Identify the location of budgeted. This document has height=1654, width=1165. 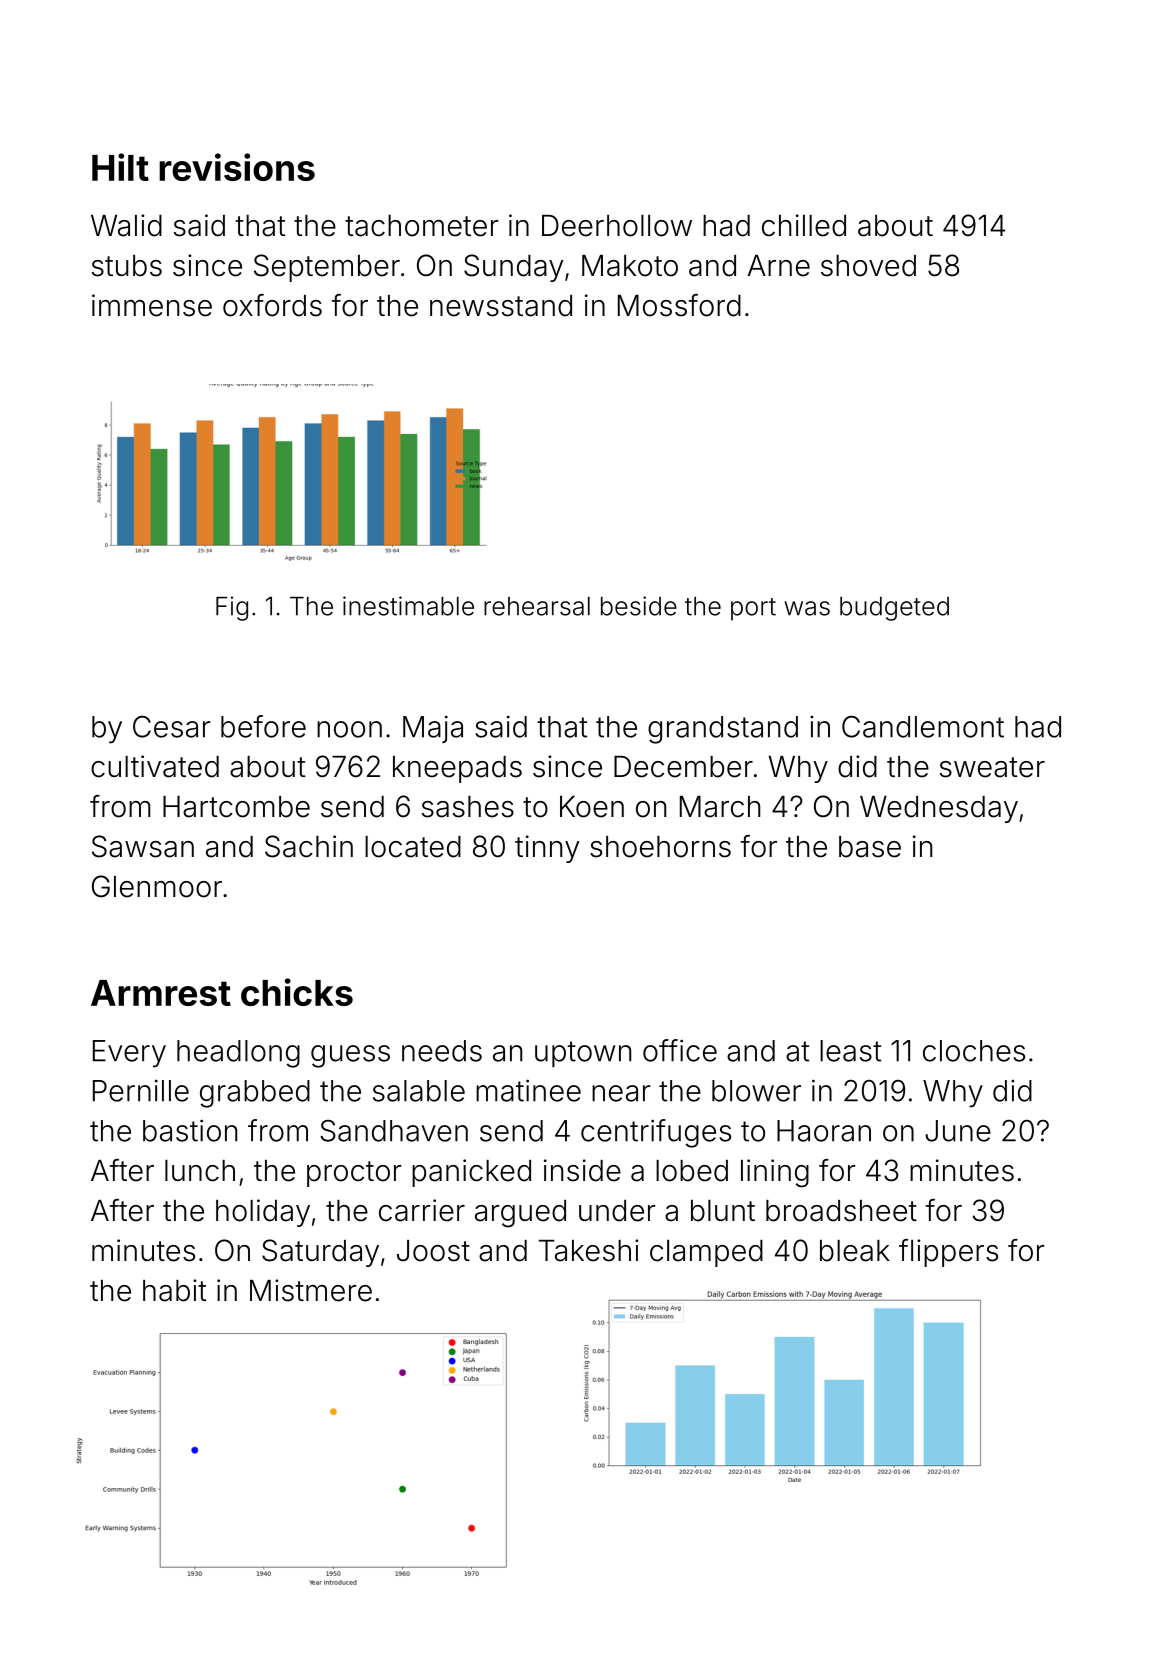
(894, 609).
